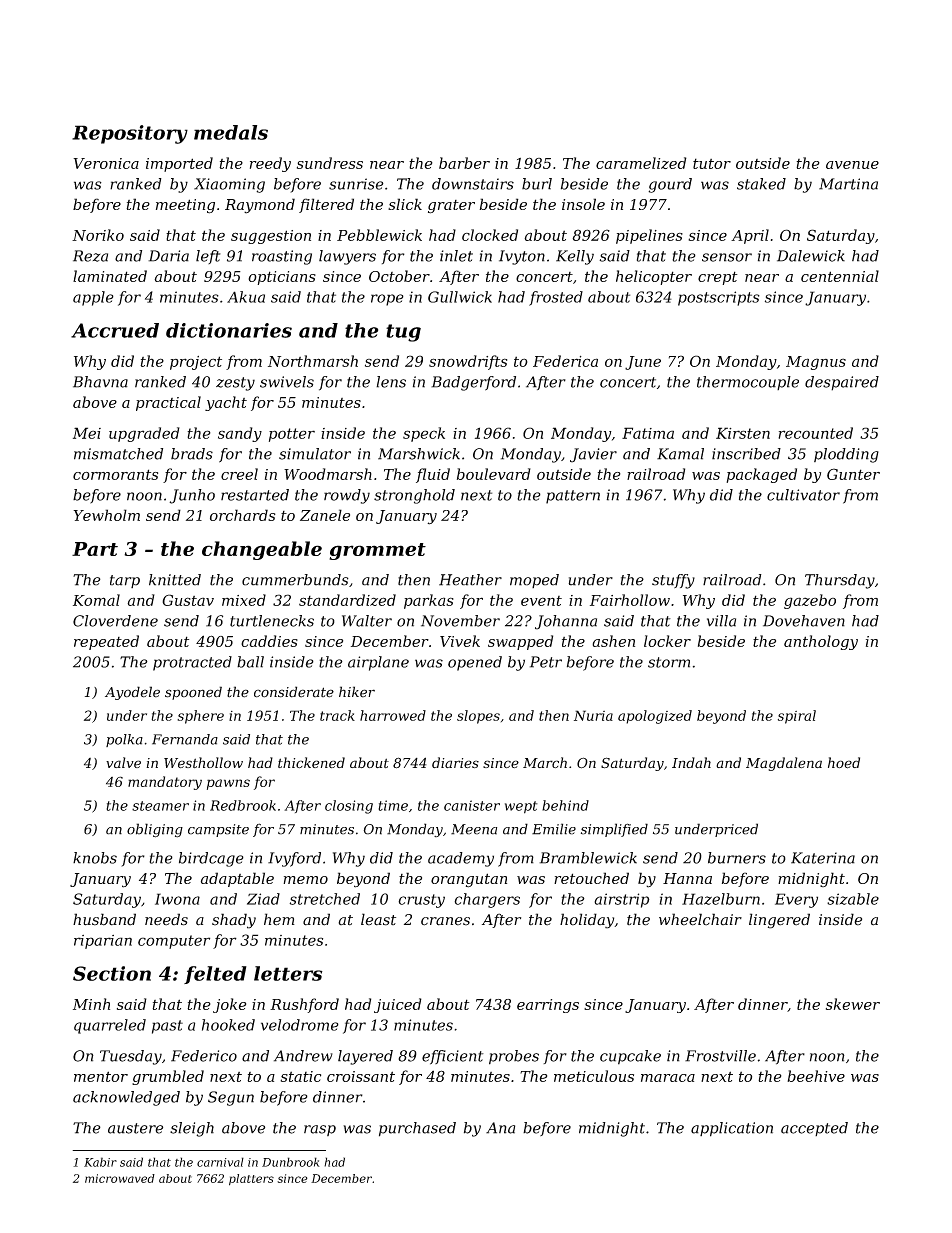 The image size is (952, 1233). What do you see at coordinates (655, 717) in the document?
I see `apologized` at bounding box center [655, 717].
